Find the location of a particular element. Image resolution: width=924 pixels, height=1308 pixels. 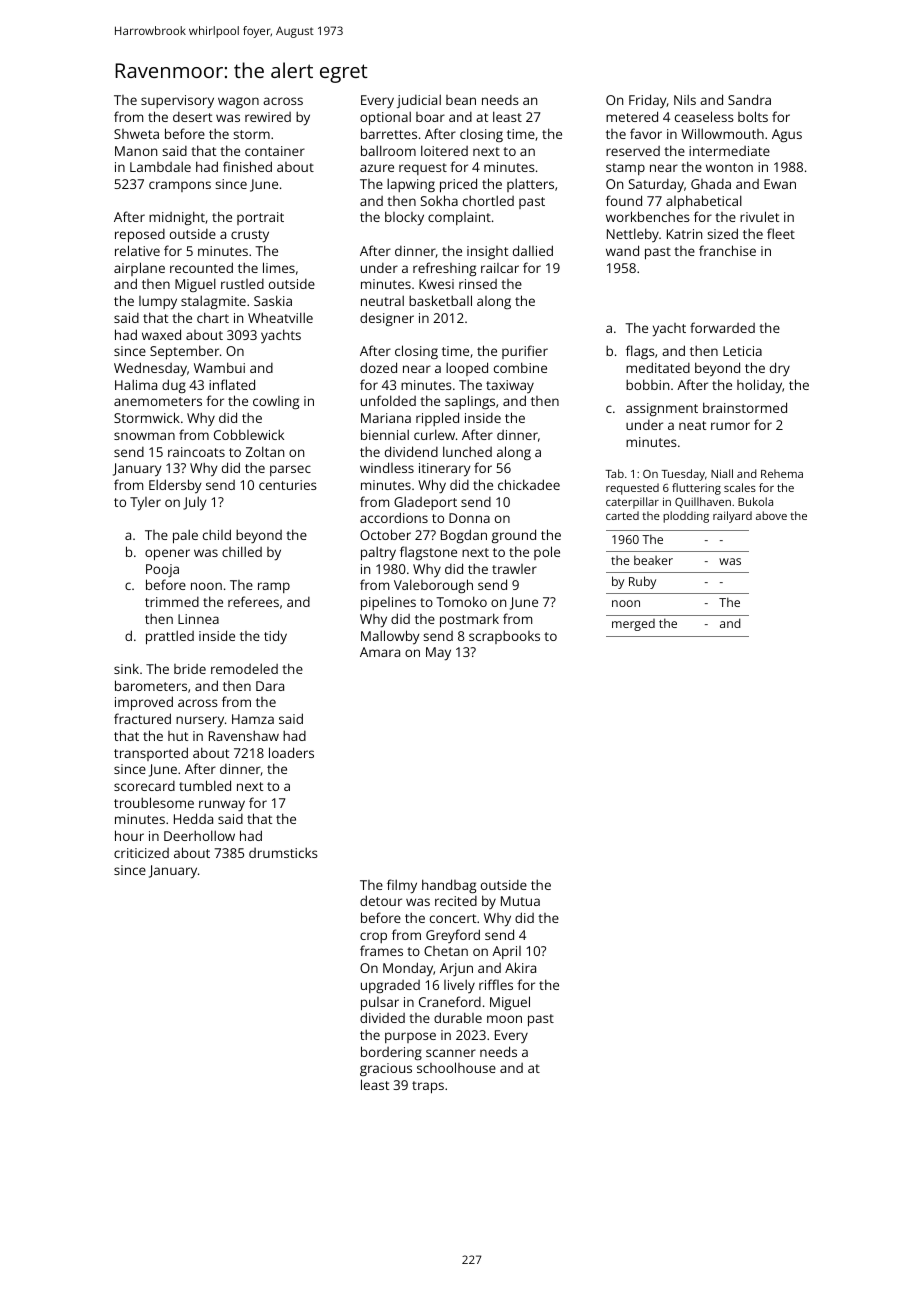

above is located at coordinates (771, 515).
